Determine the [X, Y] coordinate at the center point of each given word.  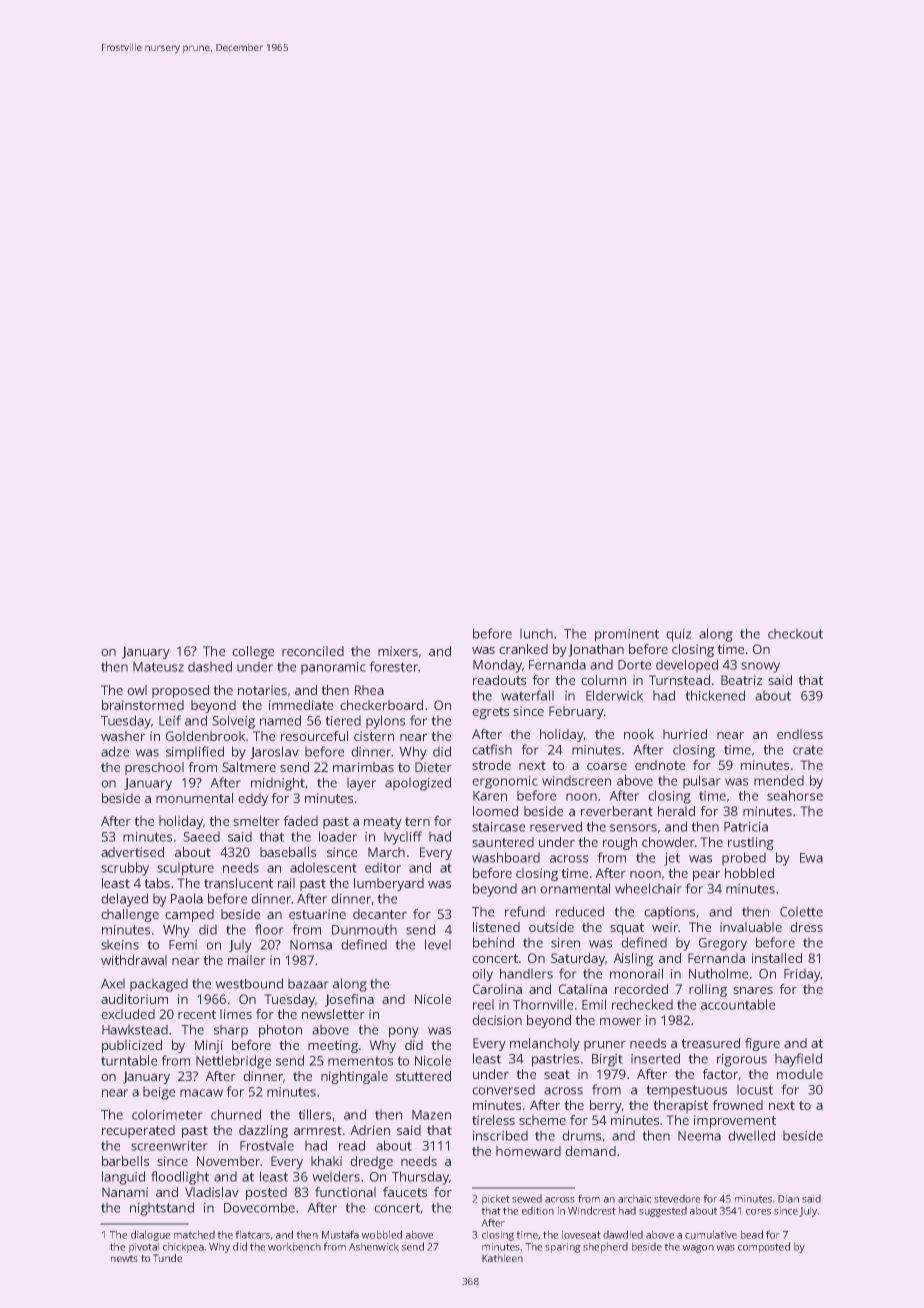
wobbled [381, 1234]
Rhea [369, 690]
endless [800, 734]
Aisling [633, 959]
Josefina [349, 1000]
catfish [492, 749]
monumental [194, 798]
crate [808, 750]
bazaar [308, 983]
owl [137, 690]
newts [124, 1258]
